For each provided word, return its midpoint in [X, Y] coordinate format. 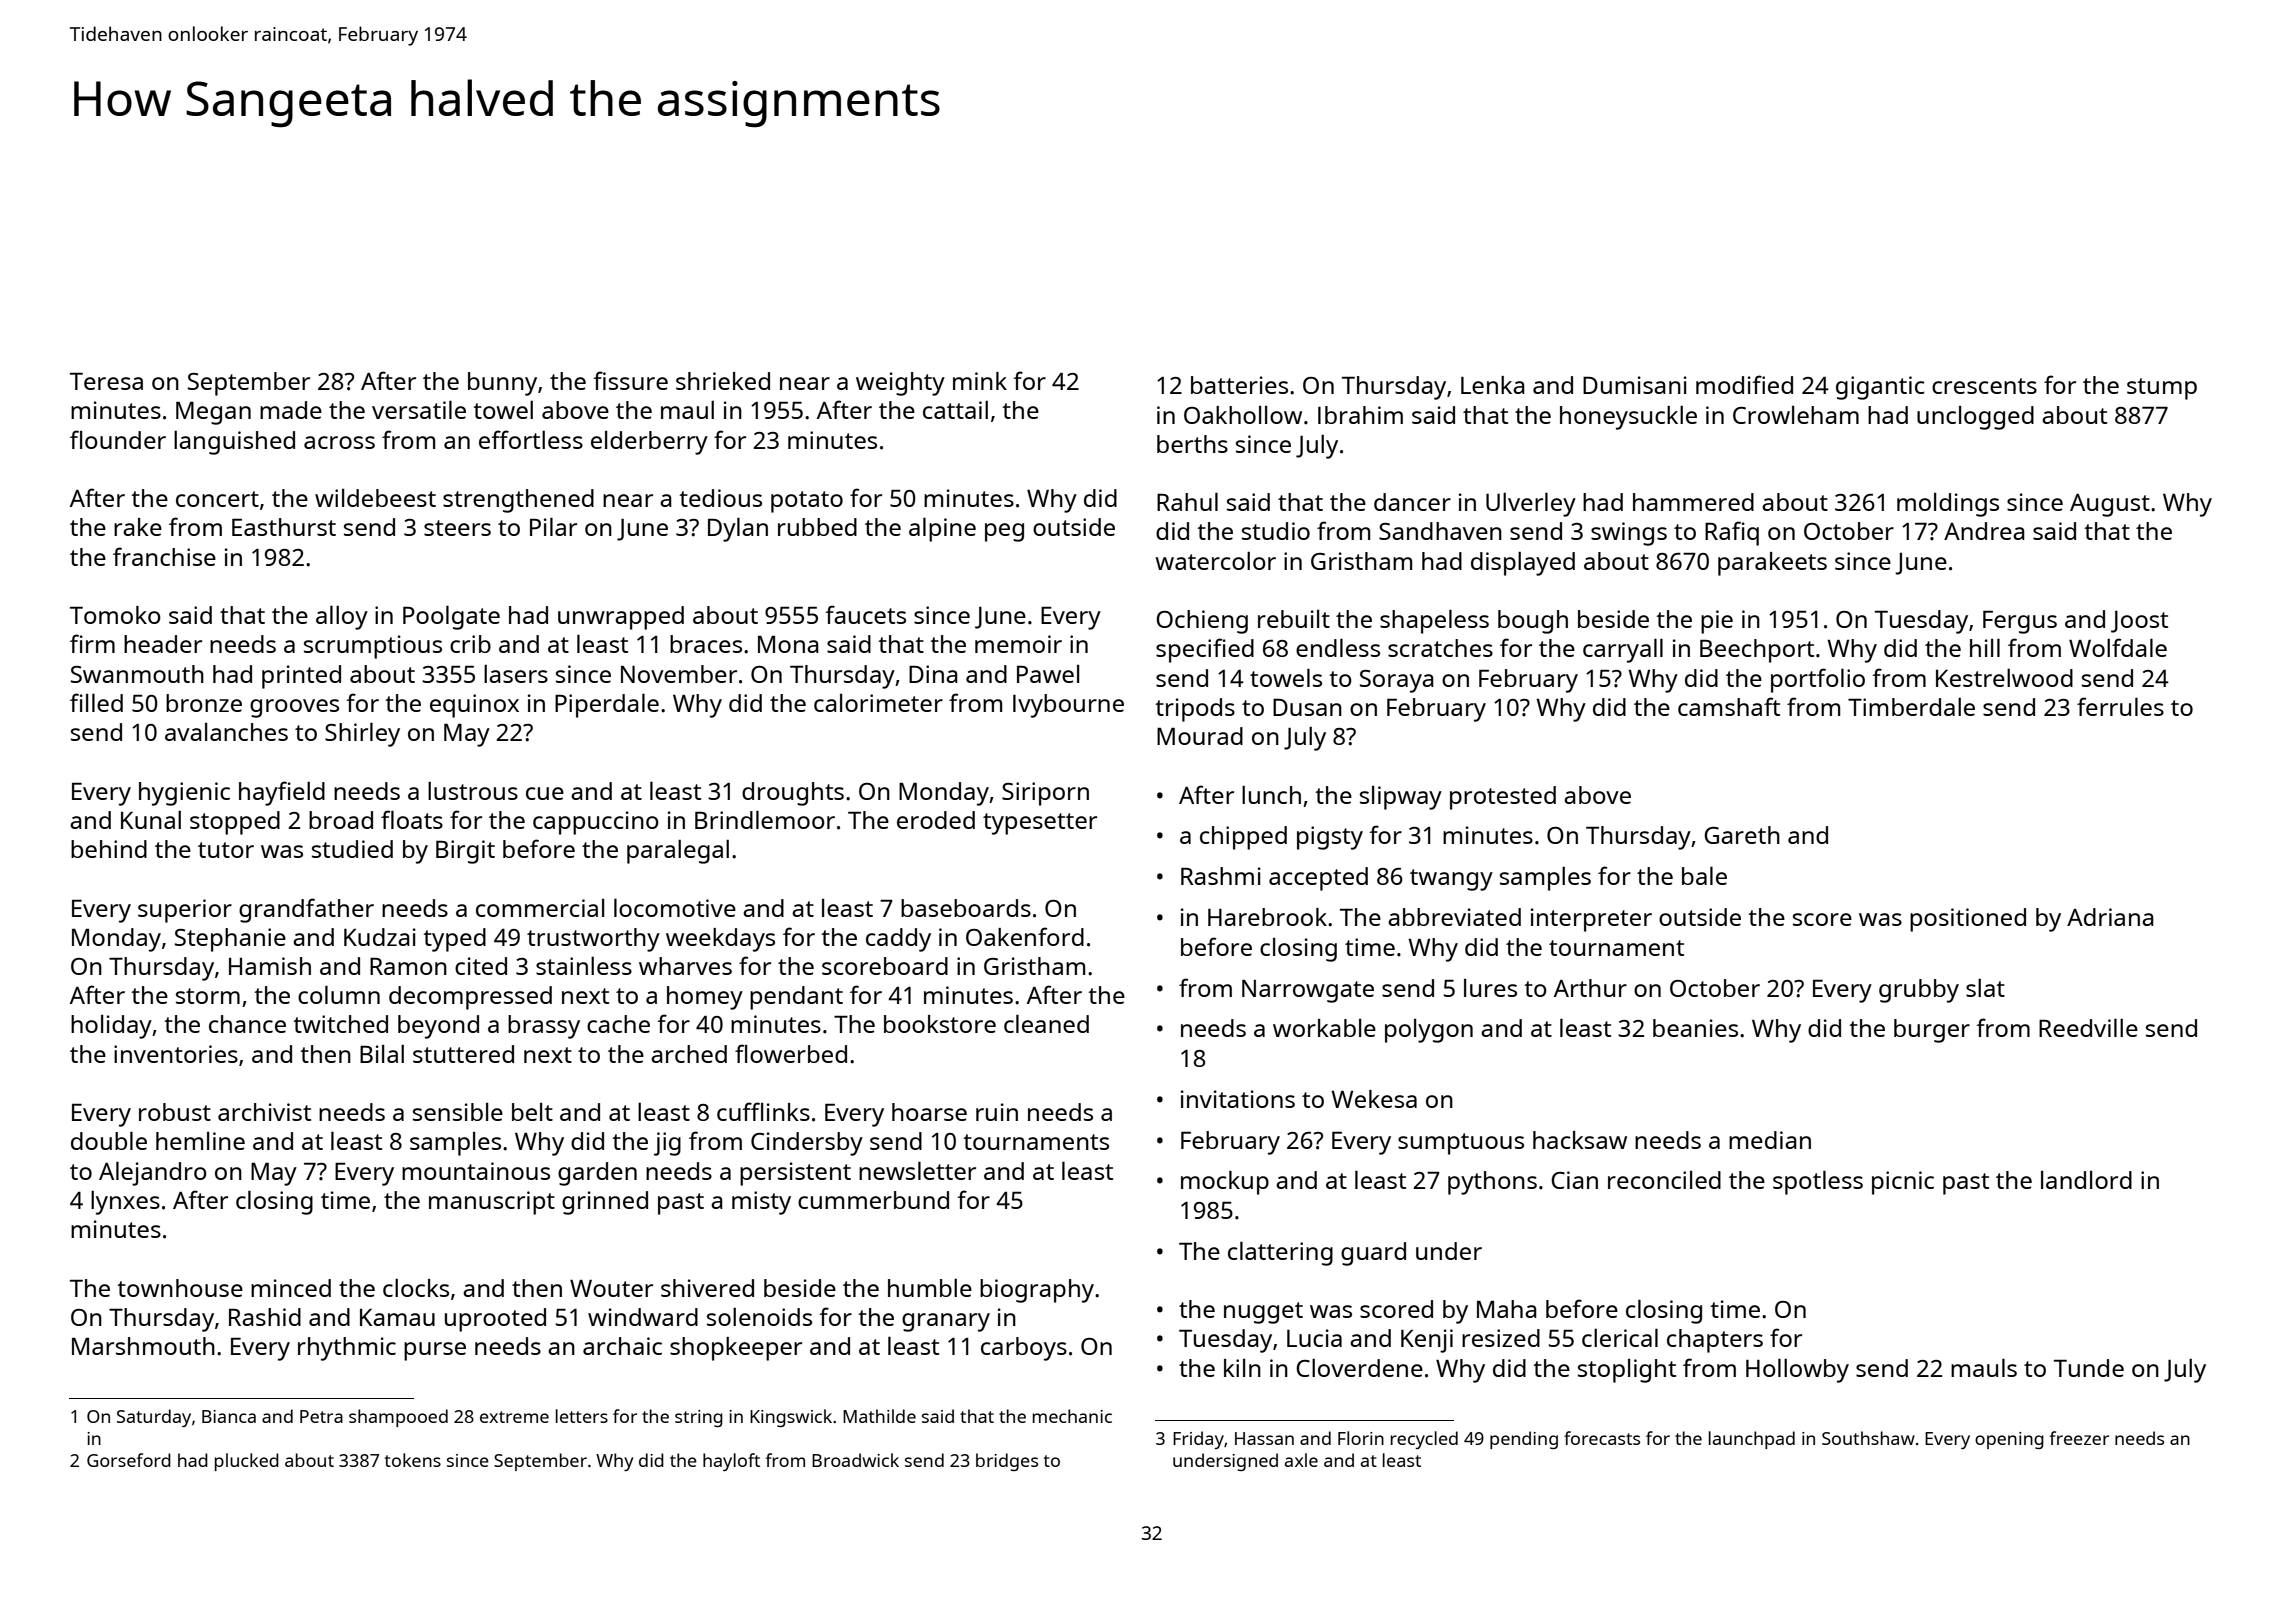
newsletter [917, 1171]
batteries [1239, 385]
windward [643, 1317]
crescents [1984, 386]
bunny [502, 384]
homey [705, 998]
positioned [1968, 920]
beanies [1695, 1028]
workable [1324, 1028]
